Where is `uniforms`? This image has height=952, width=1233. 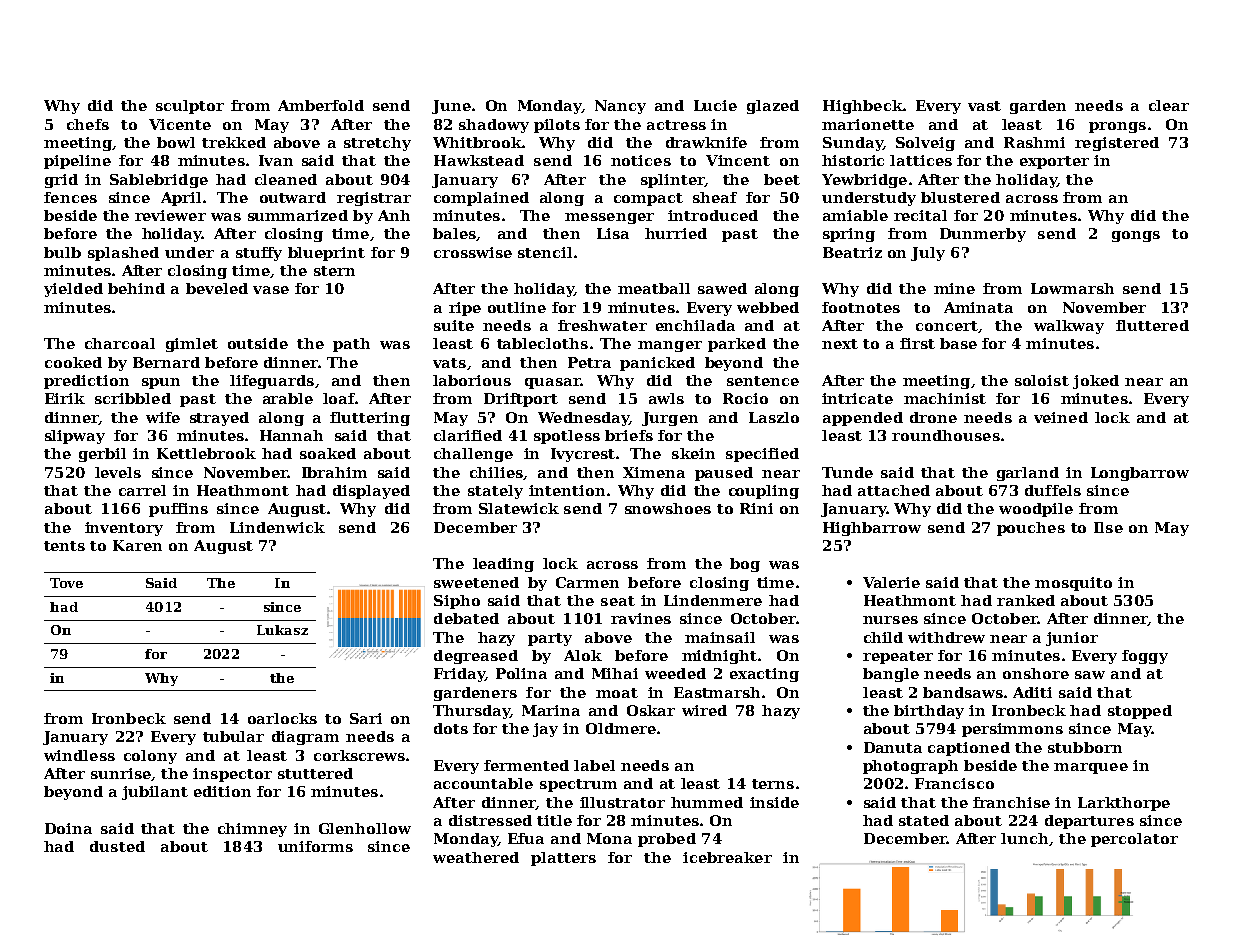 uniforms is located at coordinates (315, 846).
